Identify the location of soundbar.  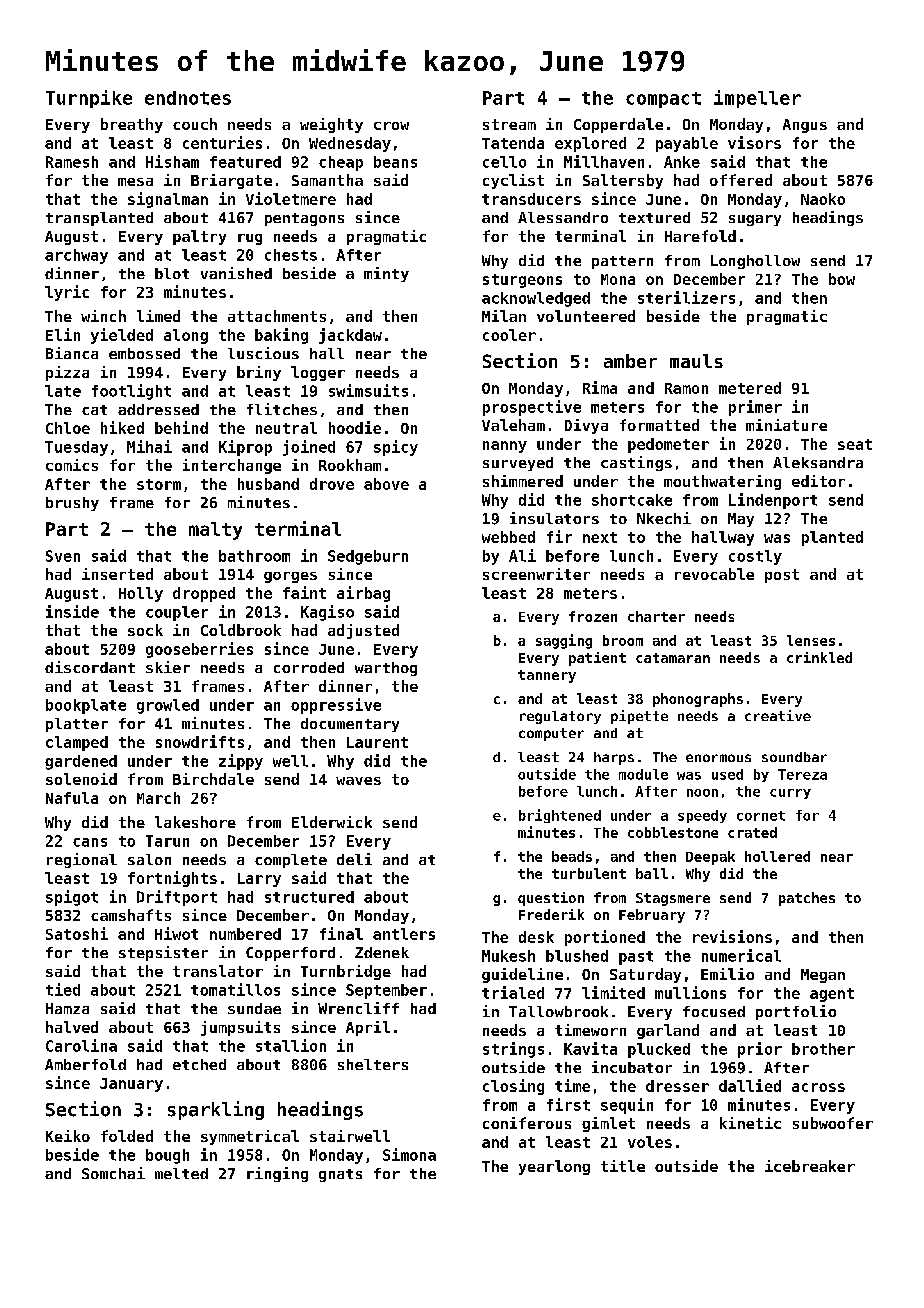
(794, 757).
